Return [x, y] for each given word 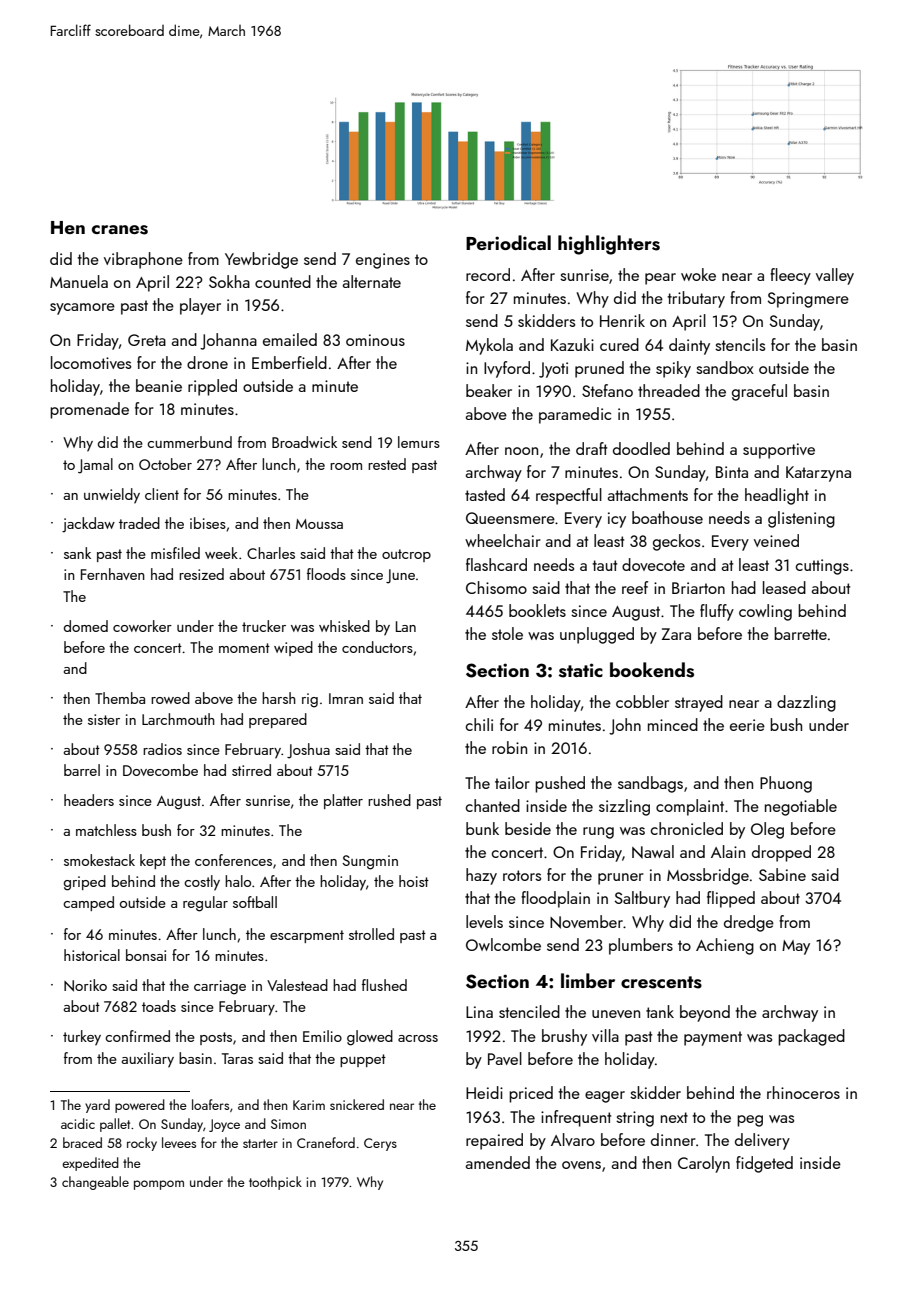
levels [484, 921]
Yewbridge [261, 260]
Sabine [782, 874]
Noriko [85, 985]
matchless [106, 830]
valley [835, 276]
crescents [661, 982]
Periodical [508, 242]
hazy [481, 876]
